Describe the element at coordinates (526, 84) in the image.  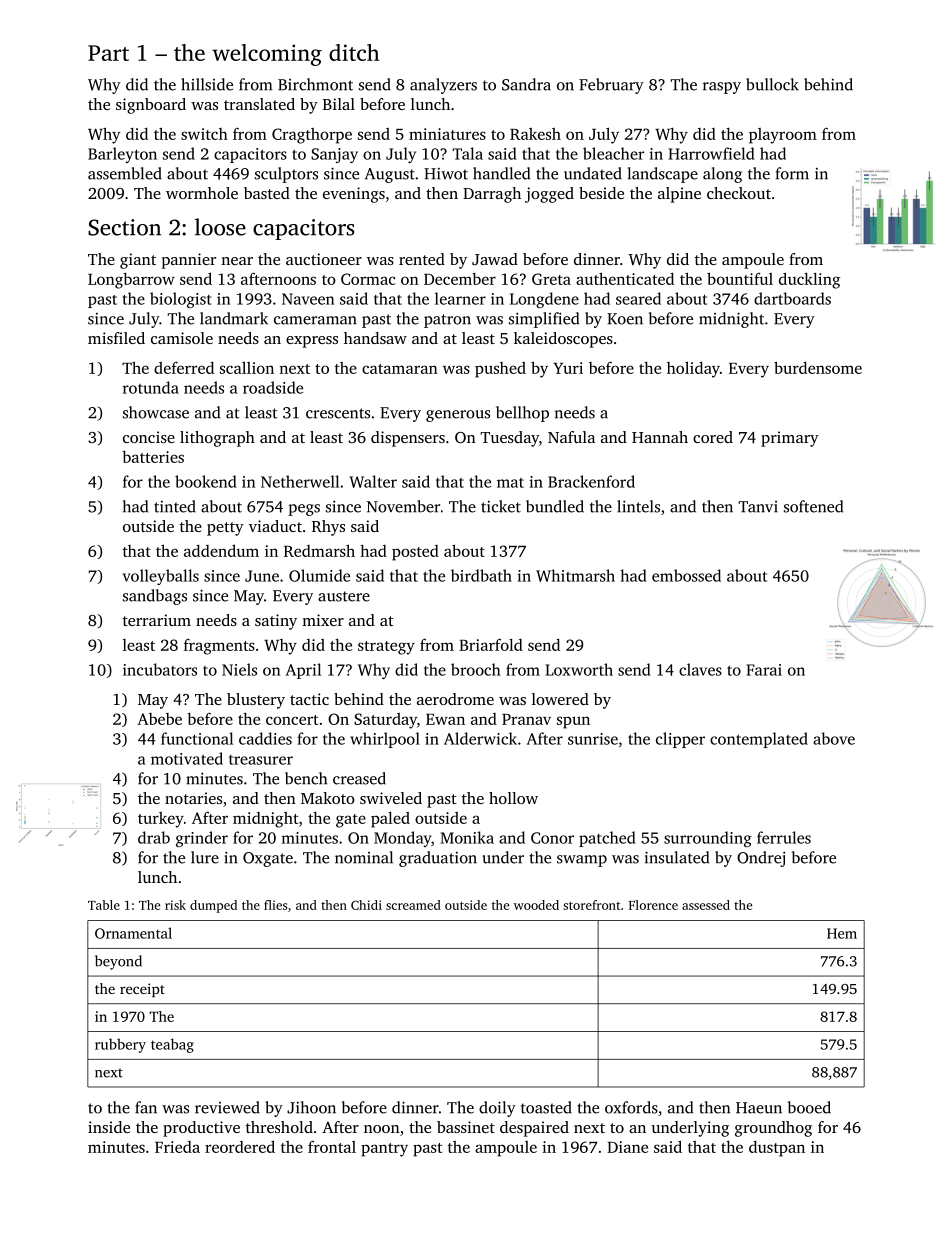
I see `Sandra` at that location.
